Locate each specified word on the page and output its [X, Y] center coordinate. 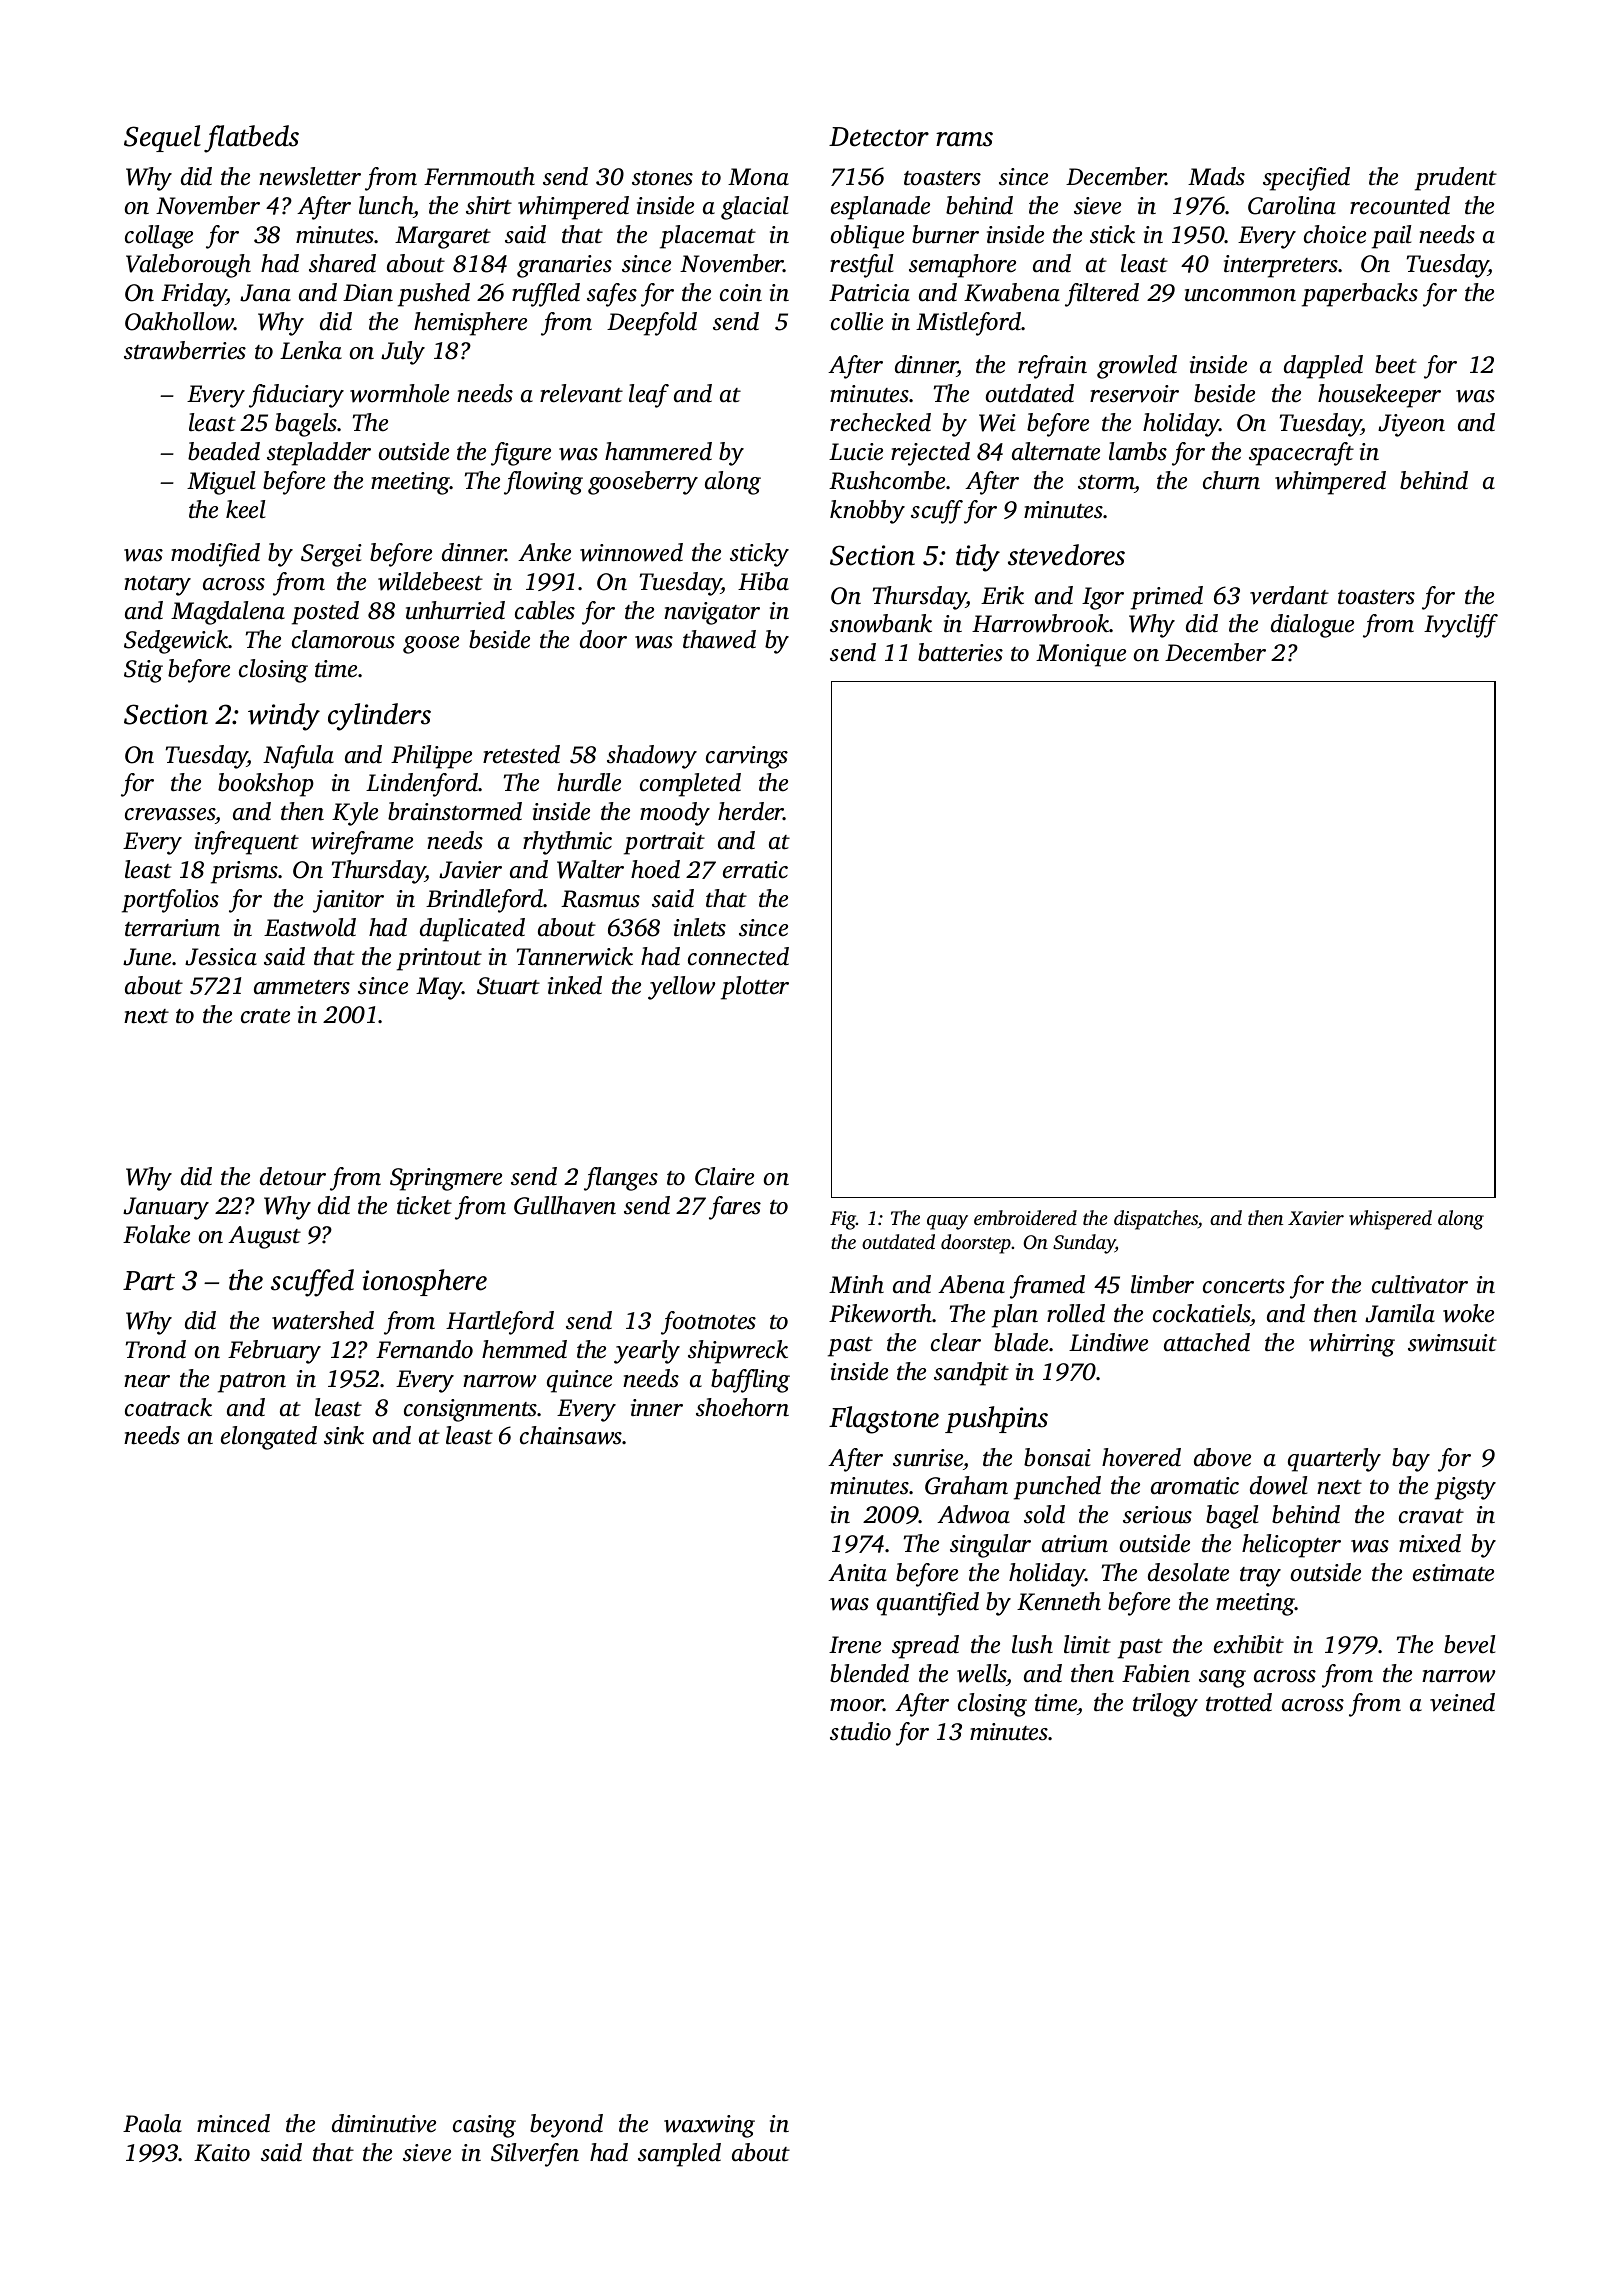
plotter [755, 988]
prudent [1456, 179]
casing [484, 2126]
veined [1462, 1702]
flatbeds [251, 139]
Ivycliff [1461, 626]
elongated [269, 1438]
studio [860, 1731]
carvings [747, 757]
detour [293, 1176]
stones [662, 178]
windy [284, 717]
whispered [1390, 1220]
